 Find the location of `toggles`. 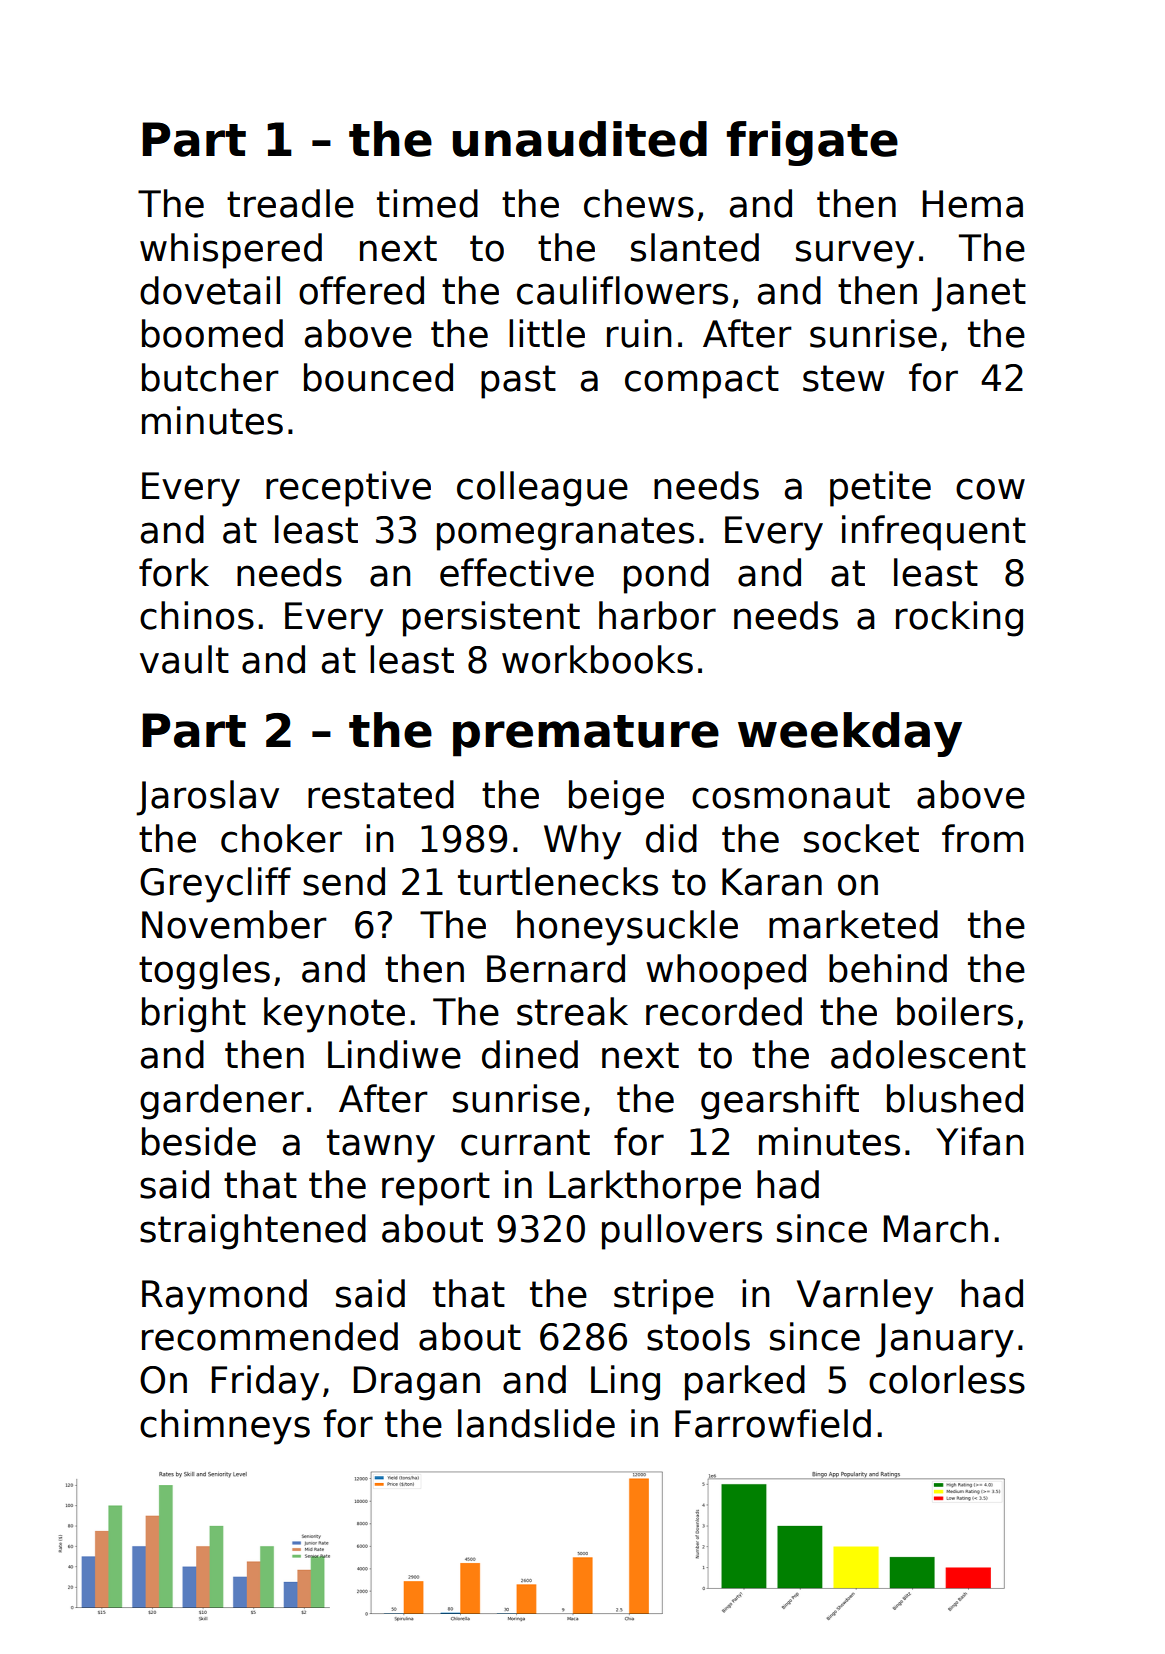

toggles is located at coordinates (204, 972).
